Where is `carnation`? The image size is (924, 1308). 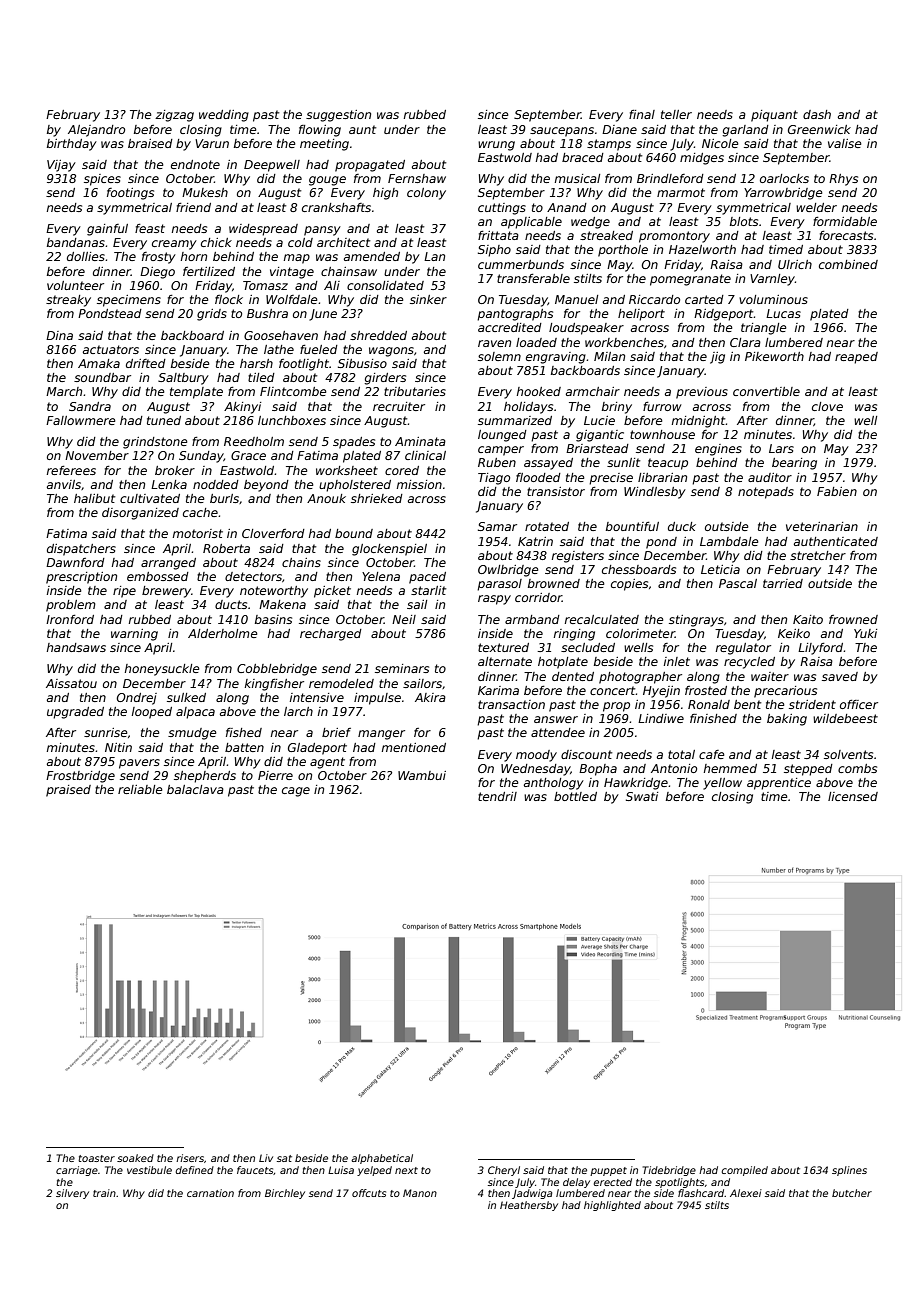 carnation is located at coordinates (210, 1193).
